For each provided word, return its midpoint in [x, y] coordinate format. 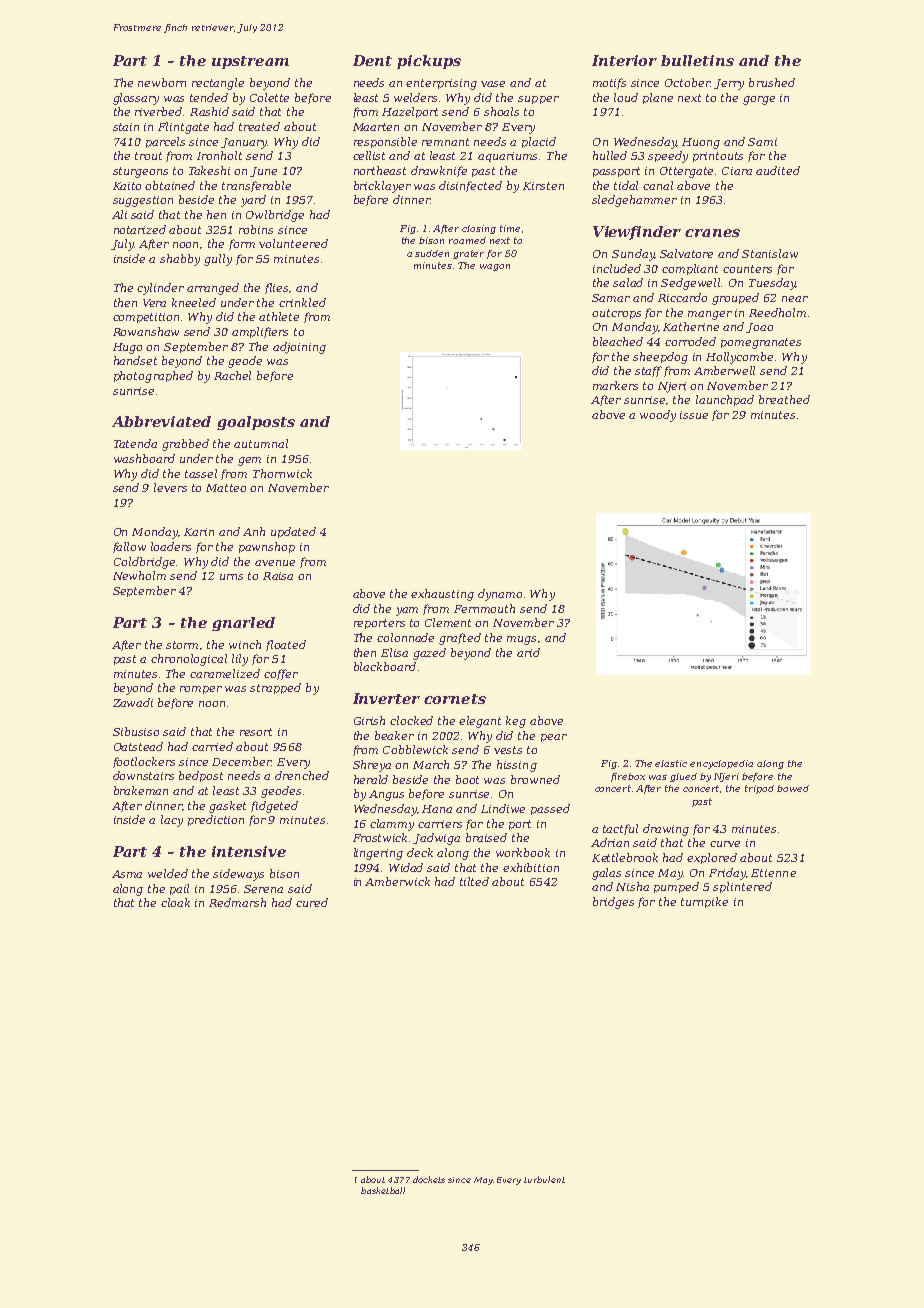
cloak [175, 902]
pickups [429, 62]
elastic [671, 763]
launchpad [725, 400]
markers [615, 385]
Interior [624, 60]
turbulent [544, 1179]
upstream [250, 62]
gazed [429, 654]
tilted [474, 881]
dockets [429, 1179]
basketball [383, 1190]
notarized [140, 229]
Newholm [139, 575]
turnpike [704, 902]
